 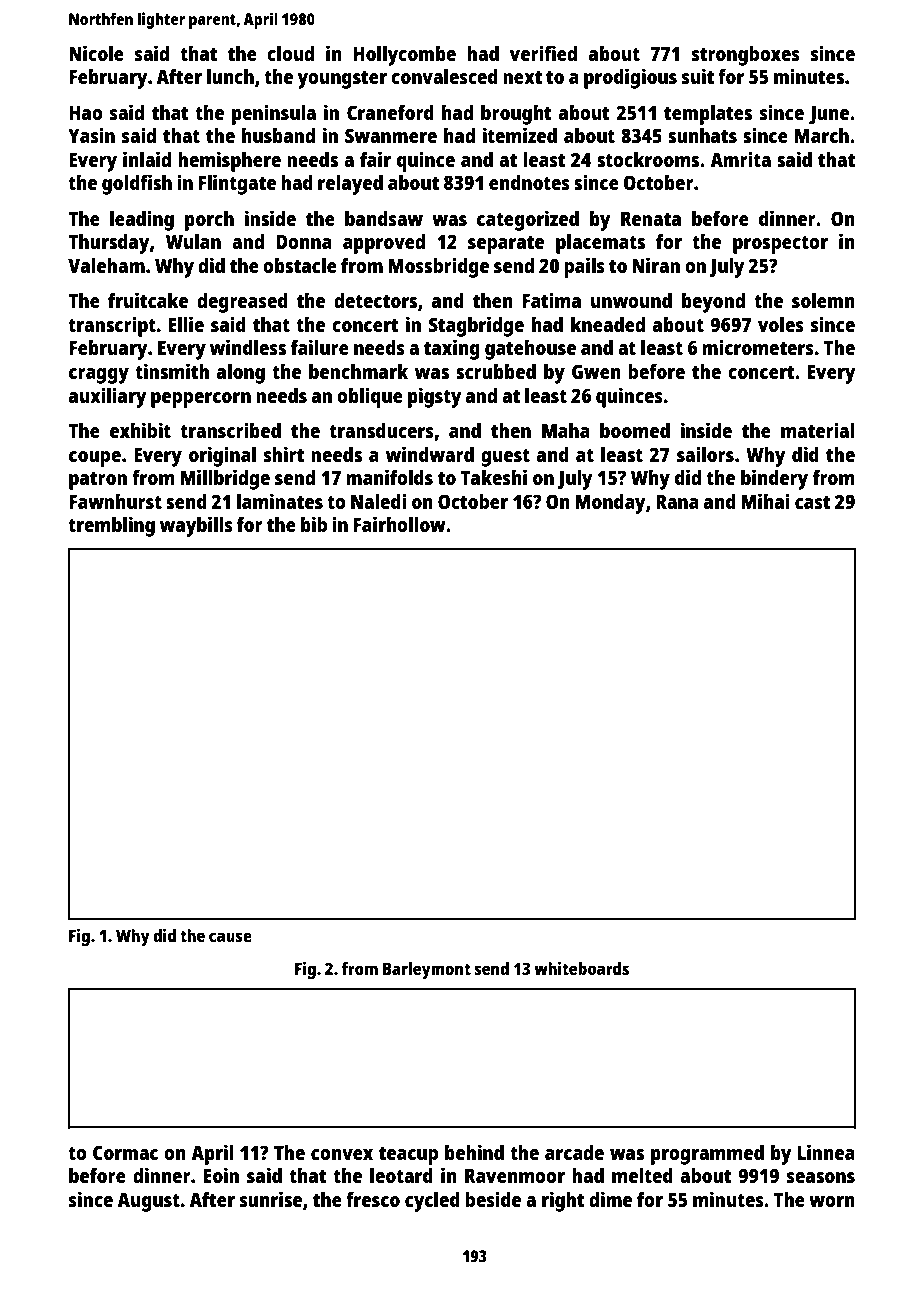 What do you see at coordinates (677, 501) in the screenshot?
I see `Rana` at bounding box center [677, 501].
